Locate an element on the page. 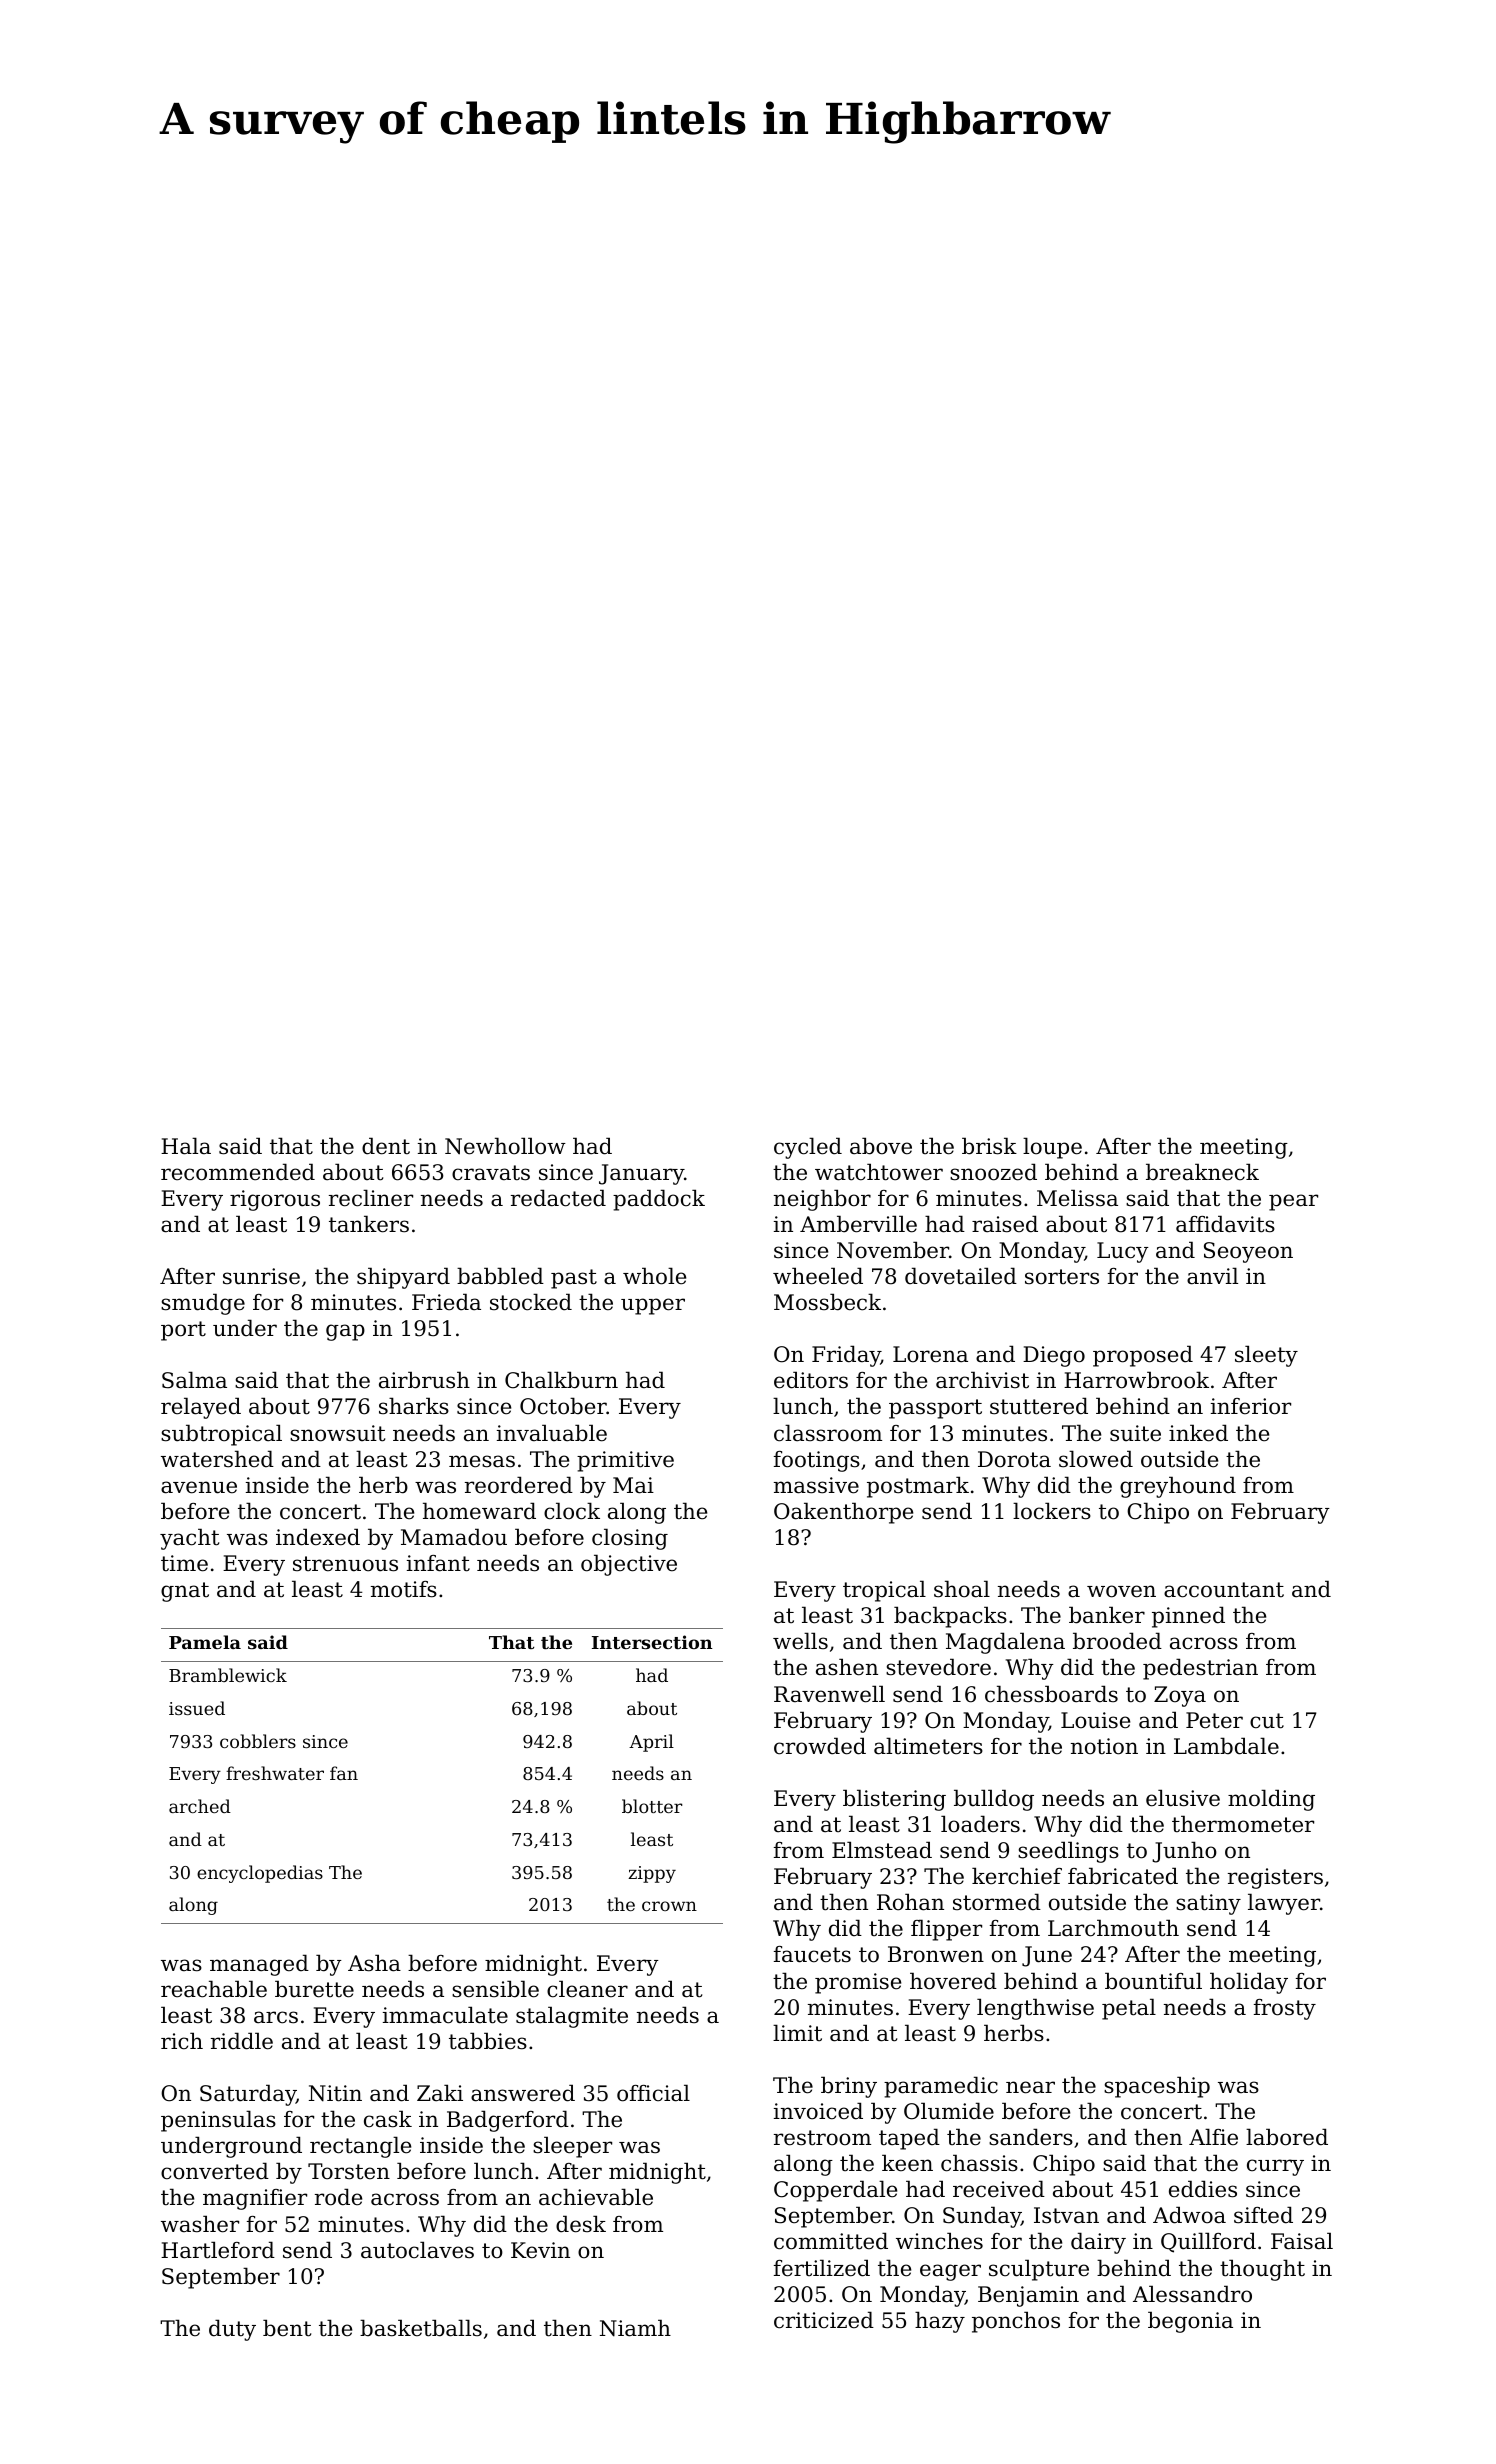 The width and height of the page is (1496, 2464). Niamh is located at coordinates (635, 2328).
